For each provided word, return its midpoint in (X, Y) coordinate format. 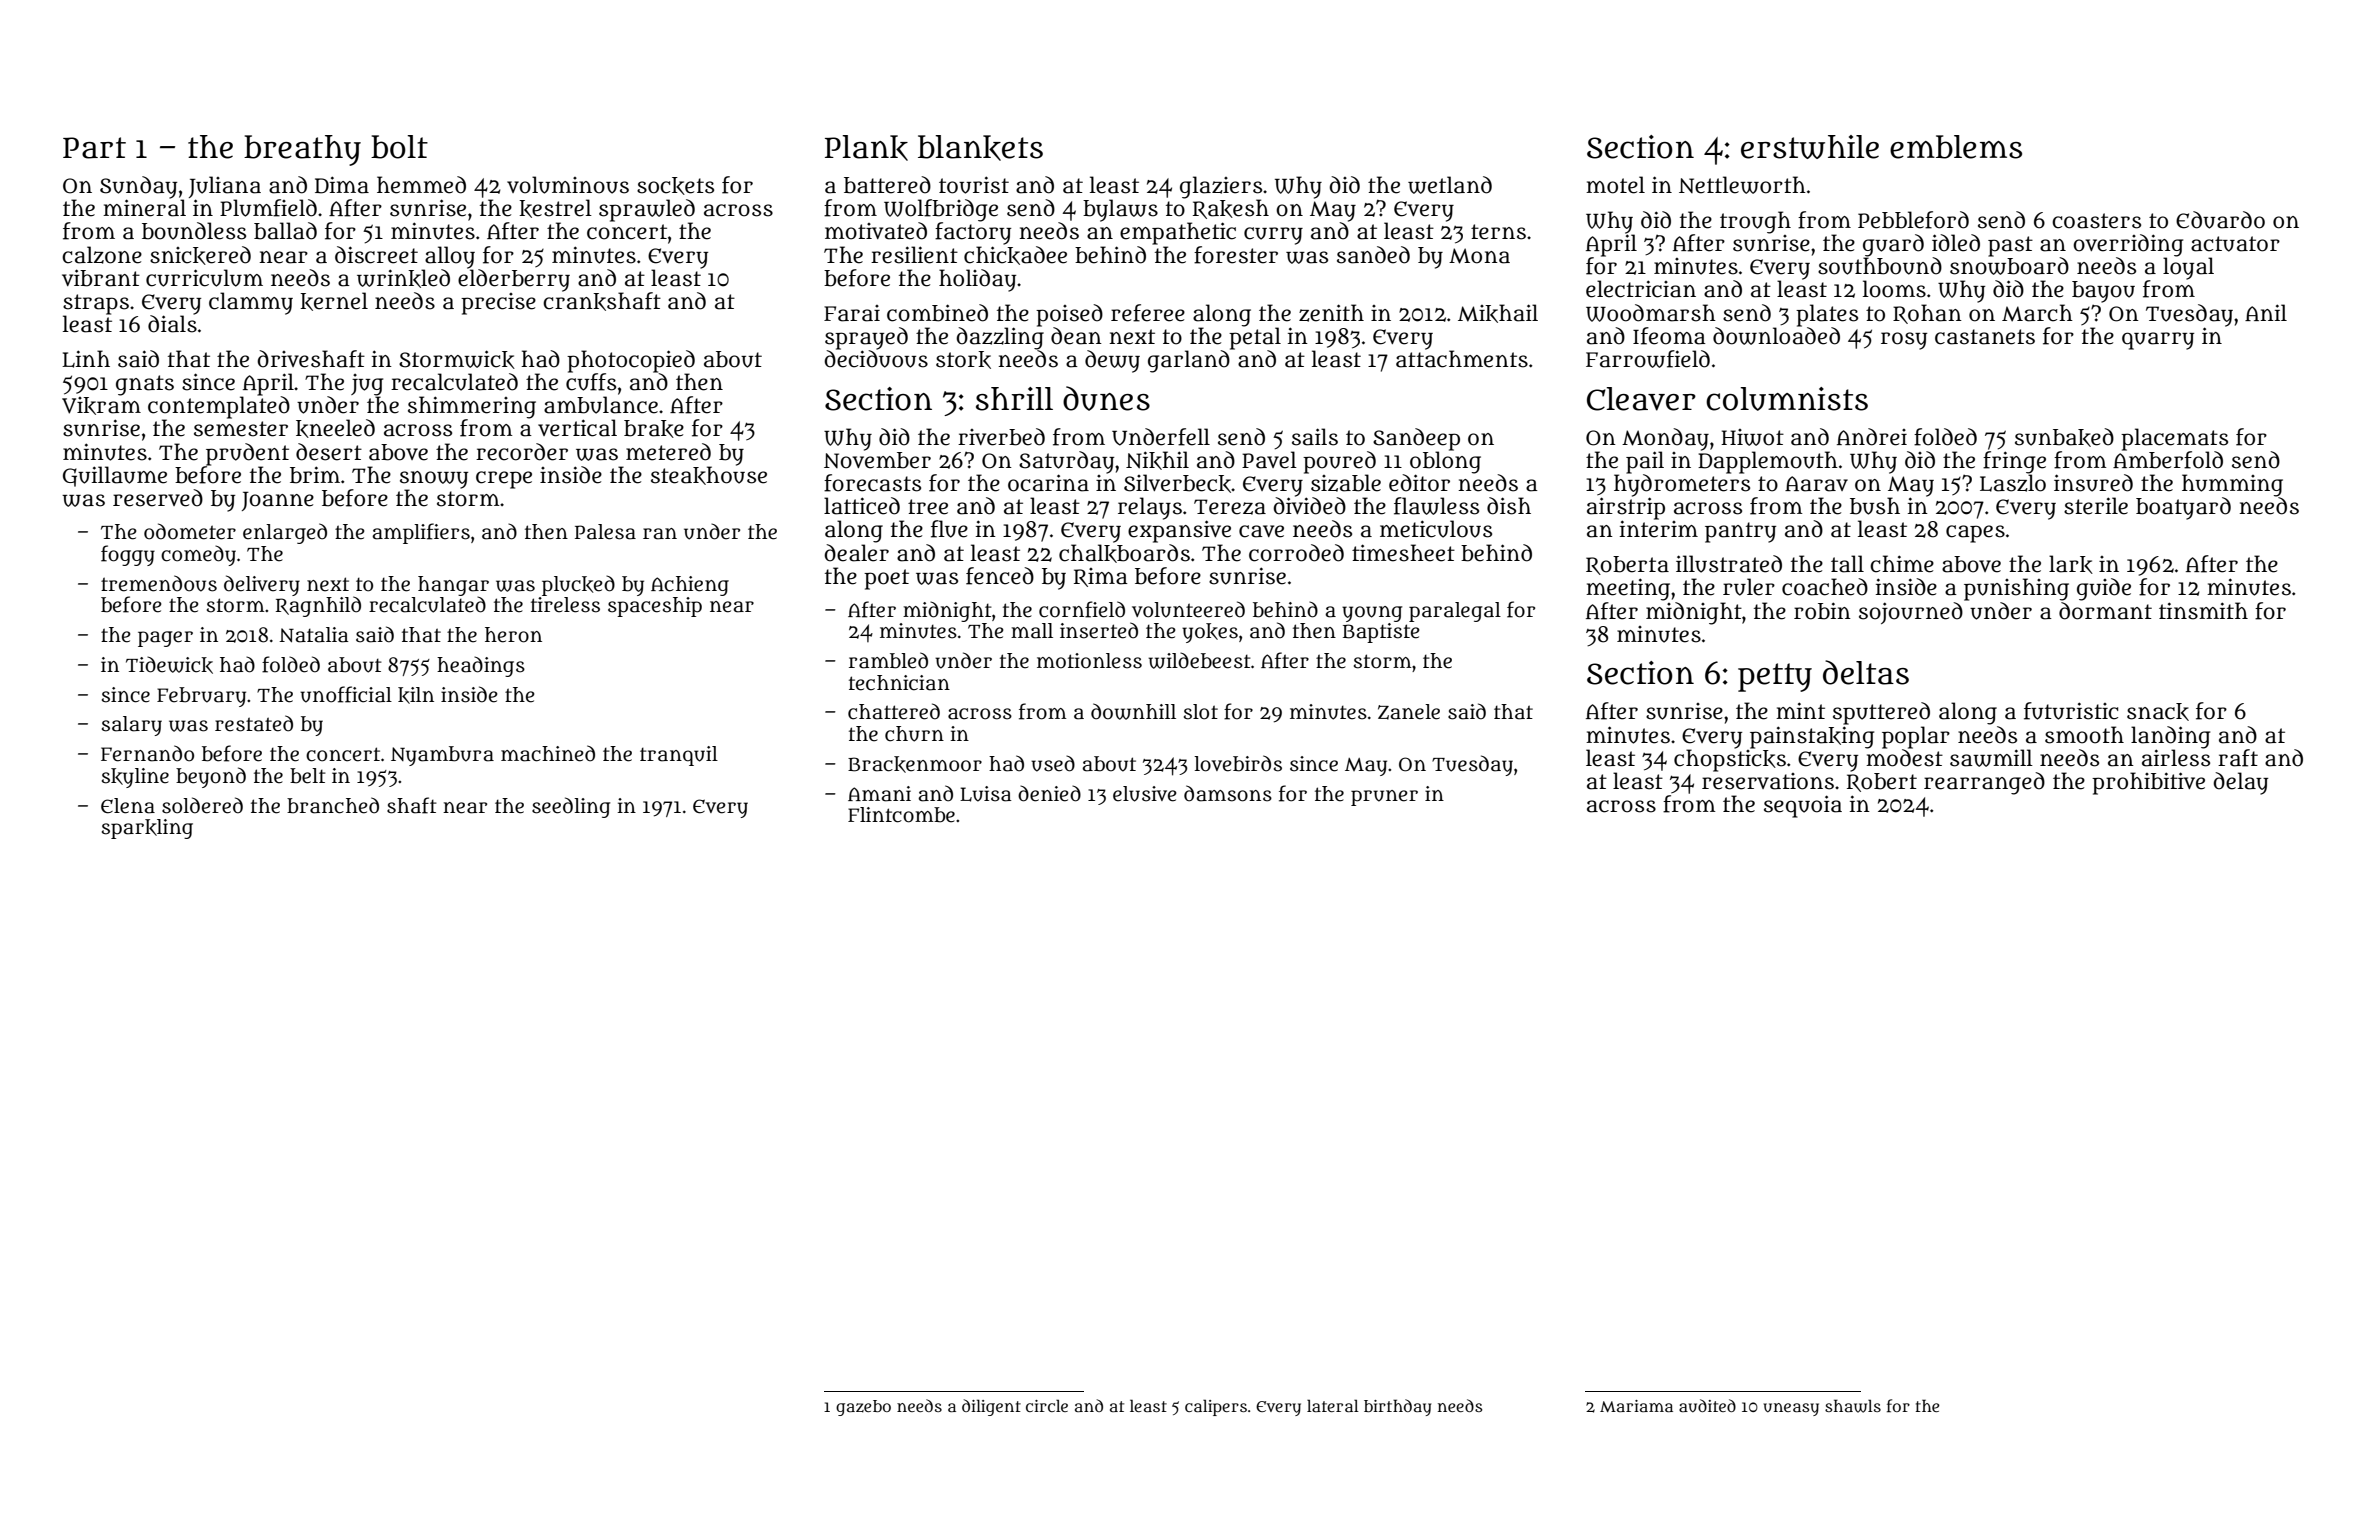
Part (94, 148)
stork (963, 360)
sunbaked (2064, 437)
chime (1902, 564)
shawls (1853, 1406)
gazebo (863, 1408)
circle (1047, 1405)
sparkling (147, 829)
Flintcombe (901, 815)
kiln (416, 695)
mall (1032, 631)
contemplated (219, 407)
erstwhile (1810, 147)
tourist (974, 185)
